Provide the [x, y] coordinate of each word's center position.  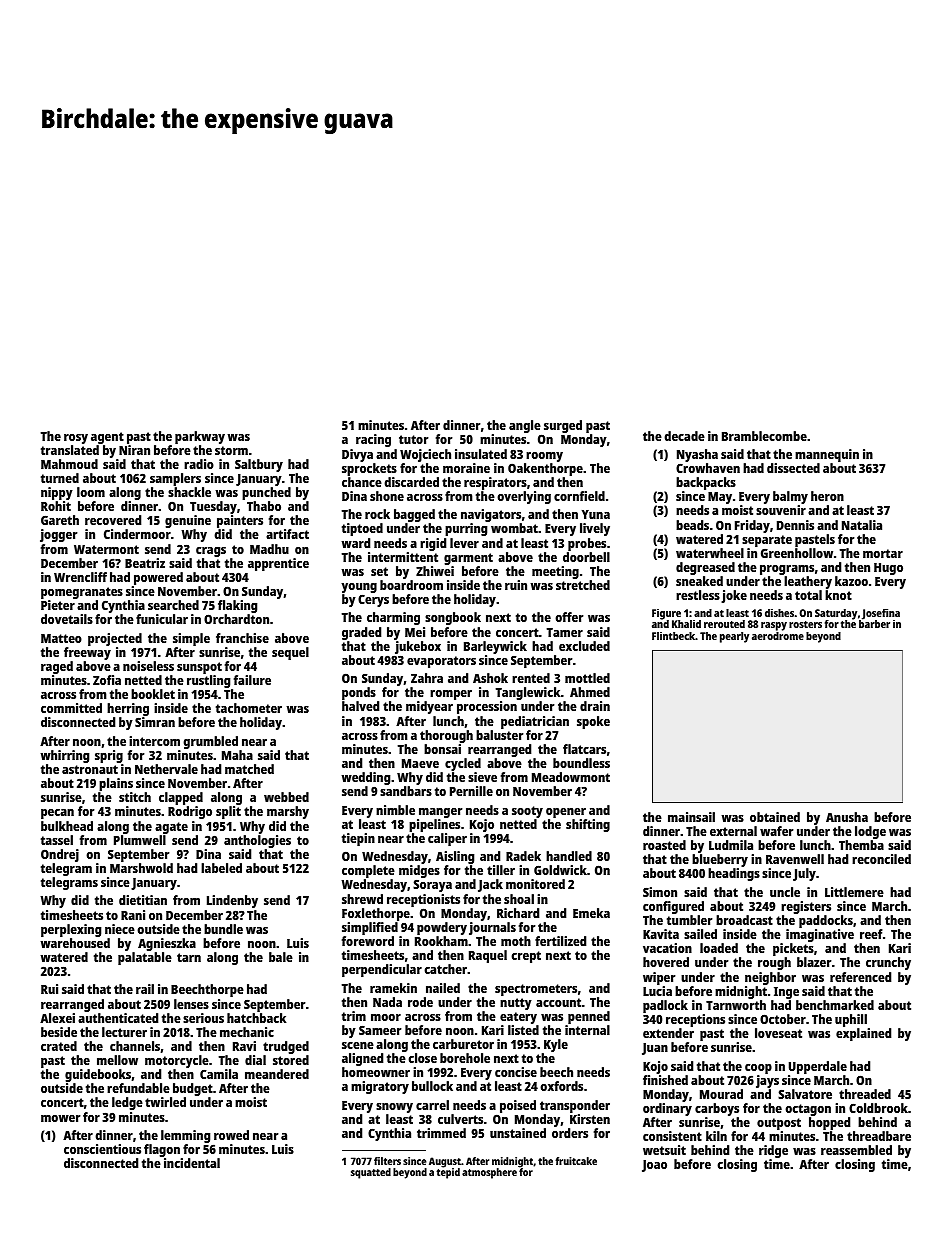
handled [569, 856]
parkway [200, 437]
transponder [575, 1106]
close [422, 1058]
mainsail [691, 817]
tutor [414, 439]
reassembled [856, 1150]
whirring [64, 756]
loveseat [778, 1033]
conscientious [102, 1149]
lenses [191, 1004]
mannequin [827, 455]
